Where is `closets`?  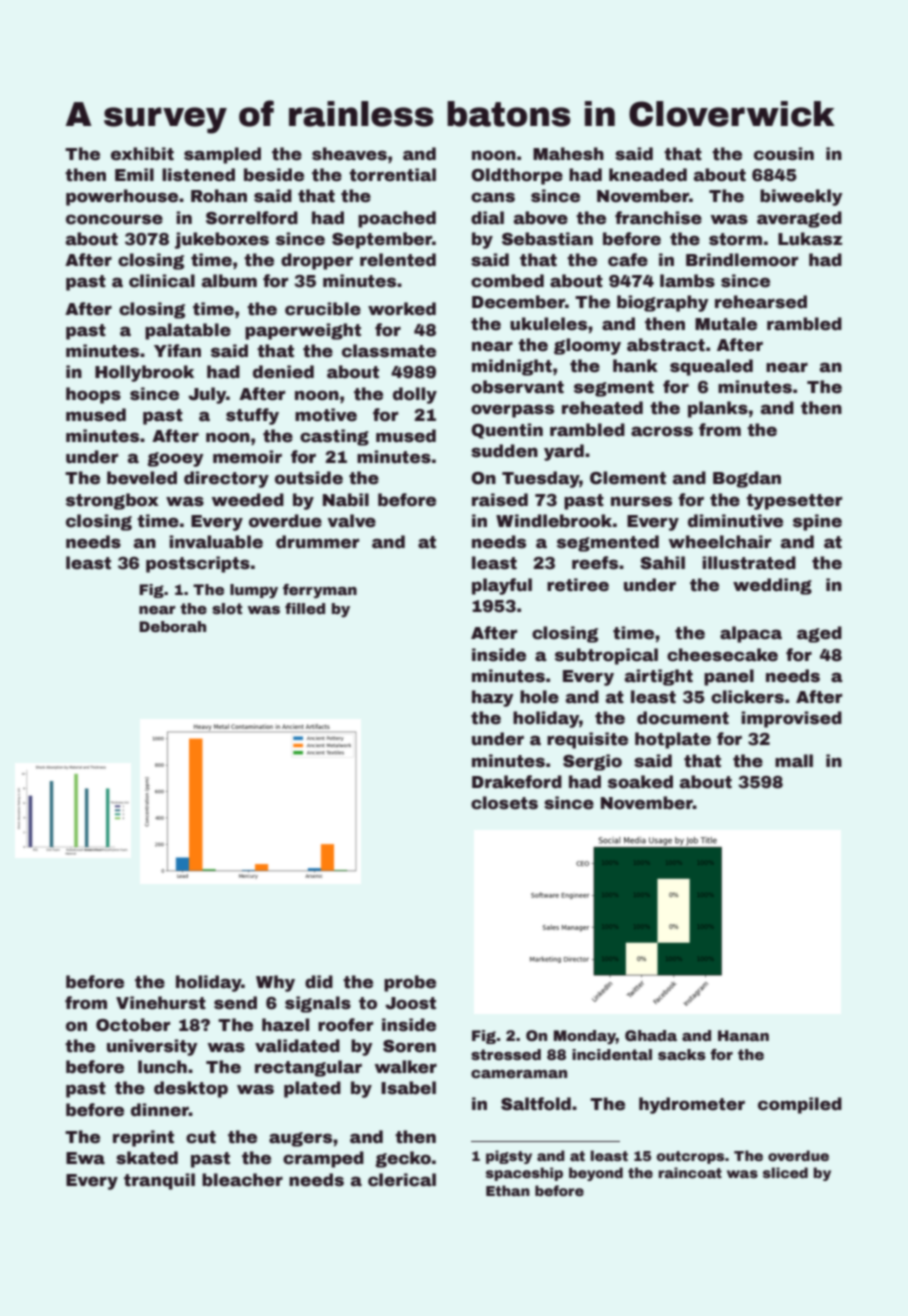
closets is located at coordinates (504, 803).
